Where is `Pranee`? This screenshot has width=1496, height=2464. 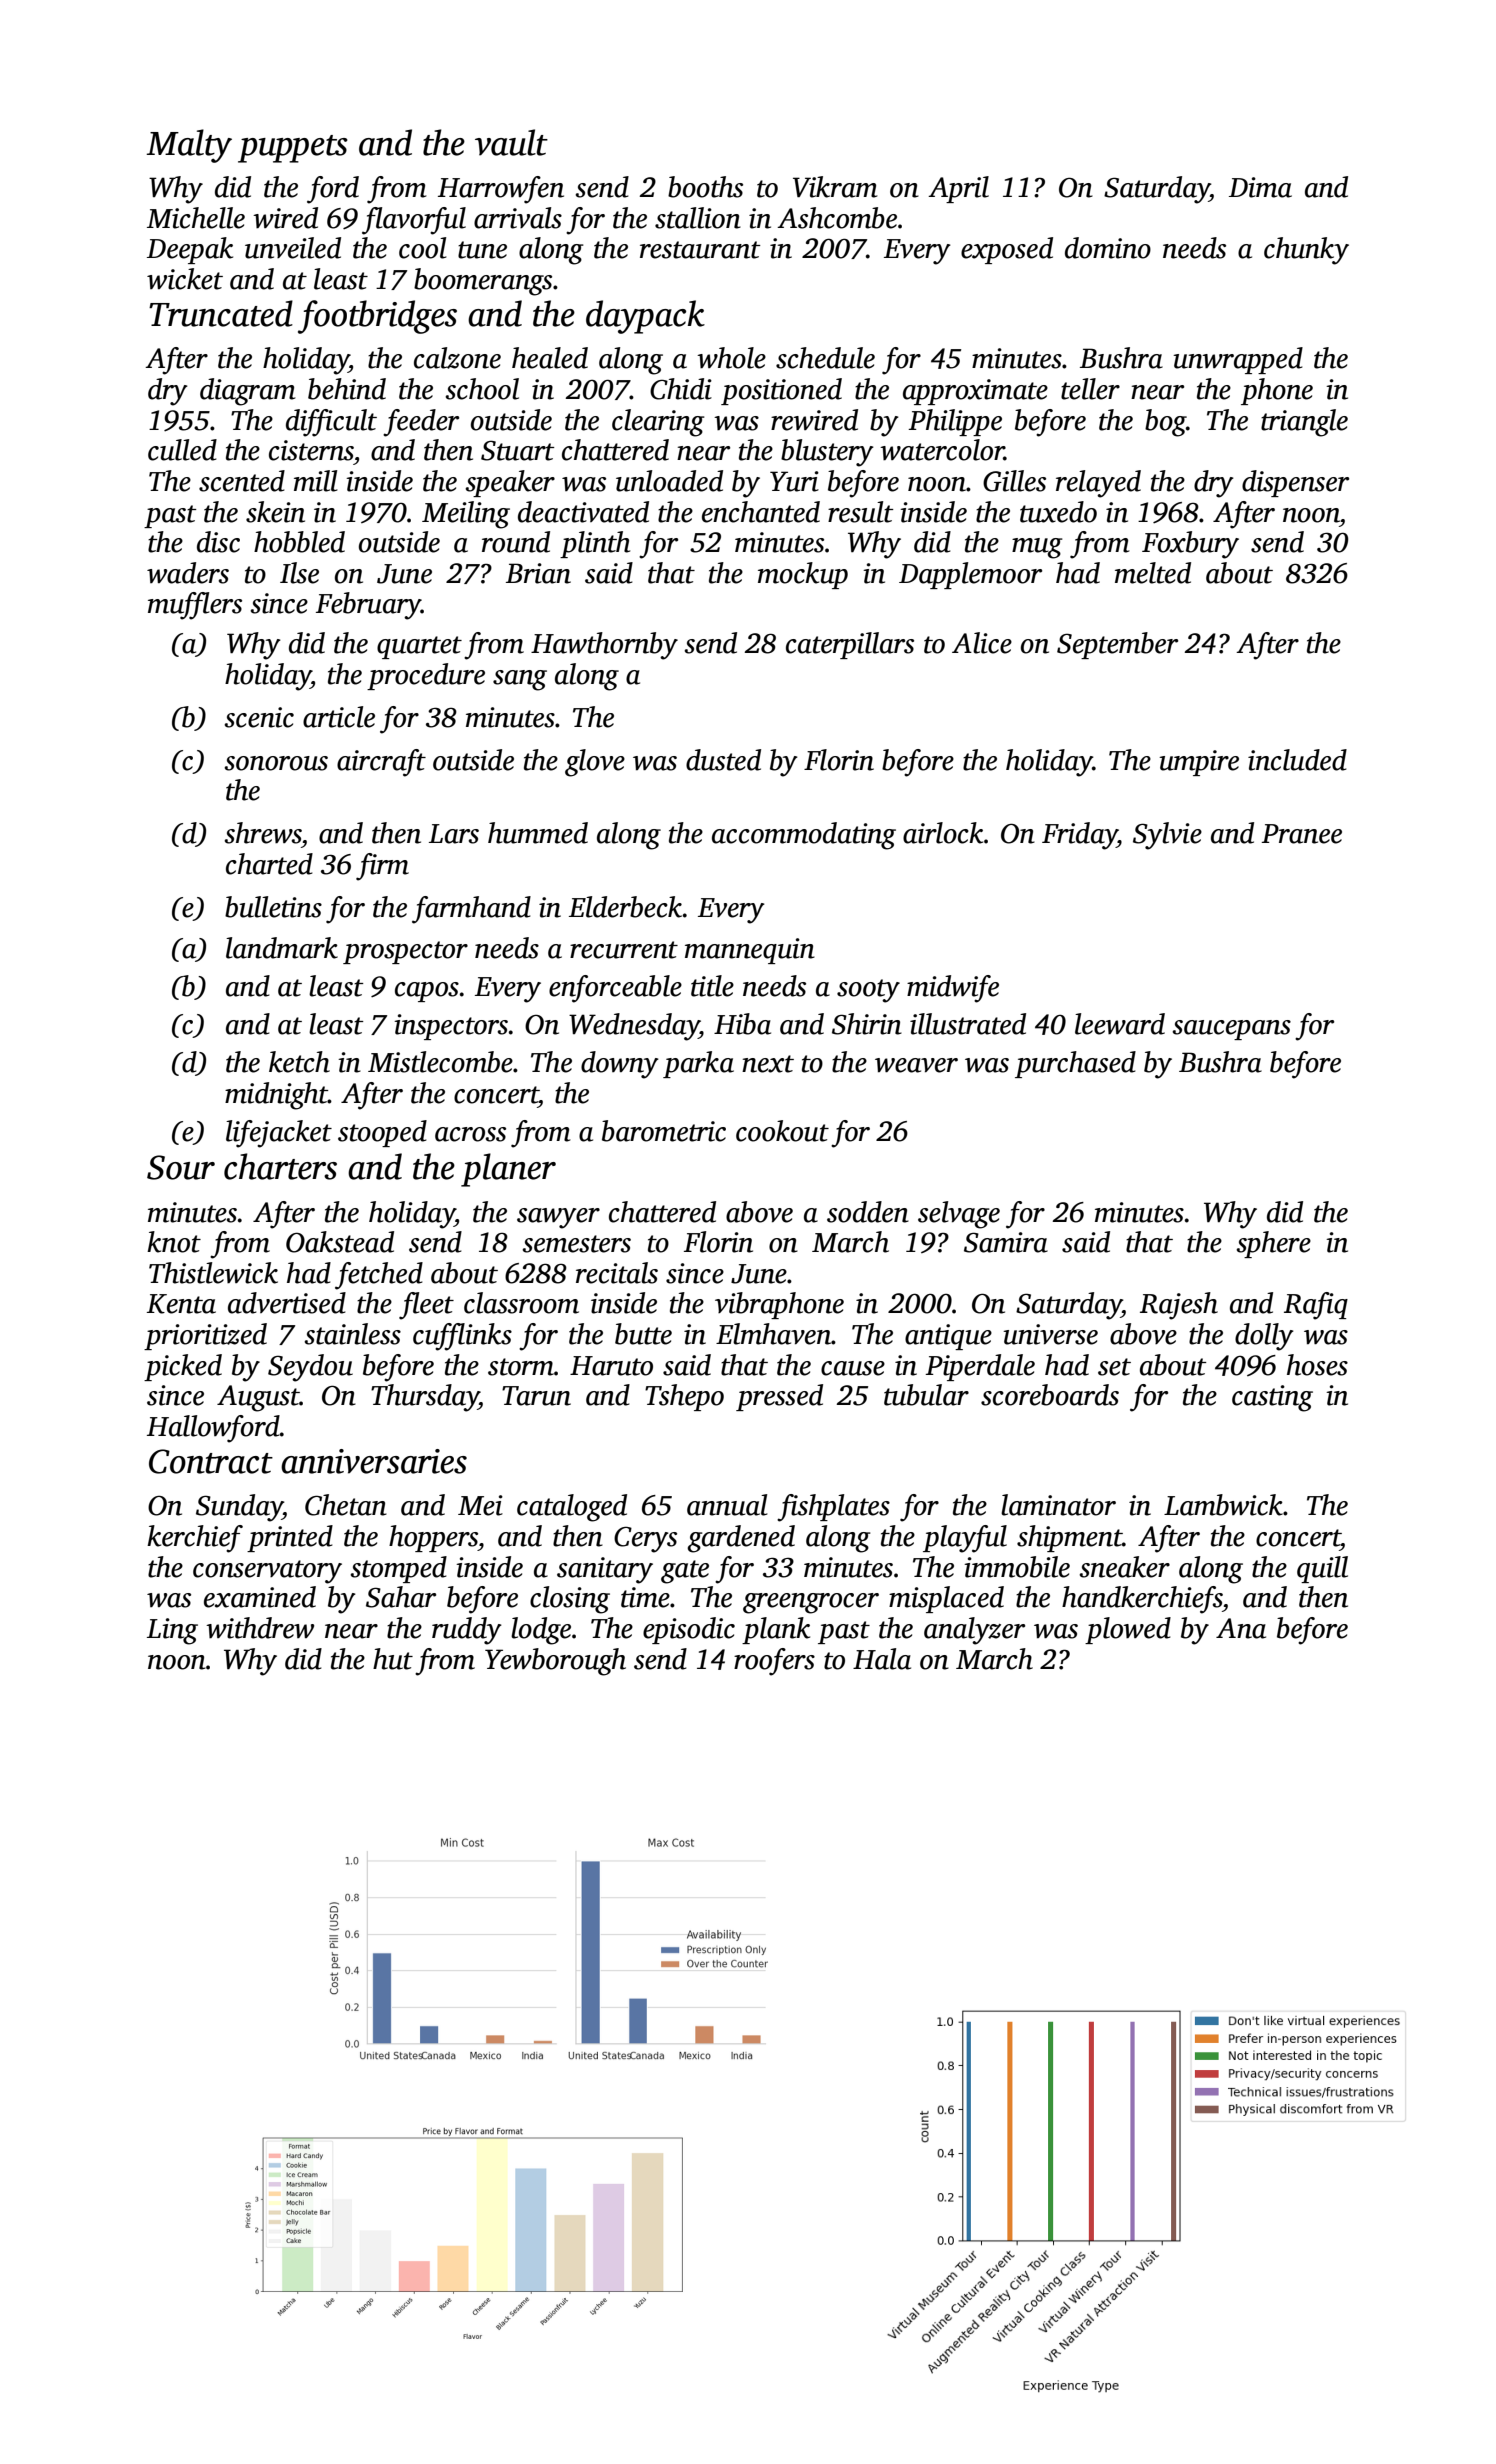 Pranee is located at coordinates (1301, 834).
